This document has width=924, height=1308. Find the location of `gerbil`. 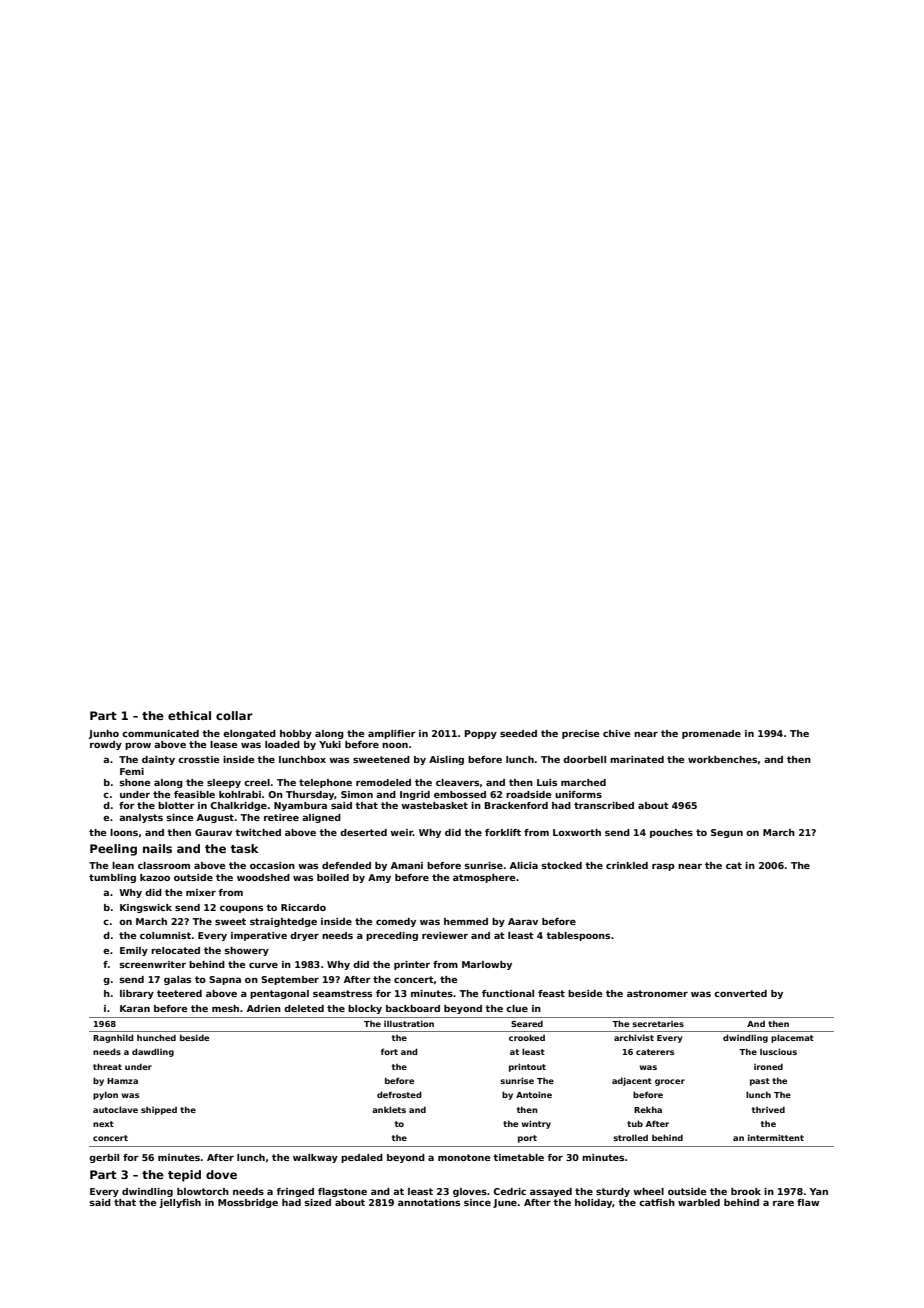

gerbil is located at coordinates (104, 1158).
